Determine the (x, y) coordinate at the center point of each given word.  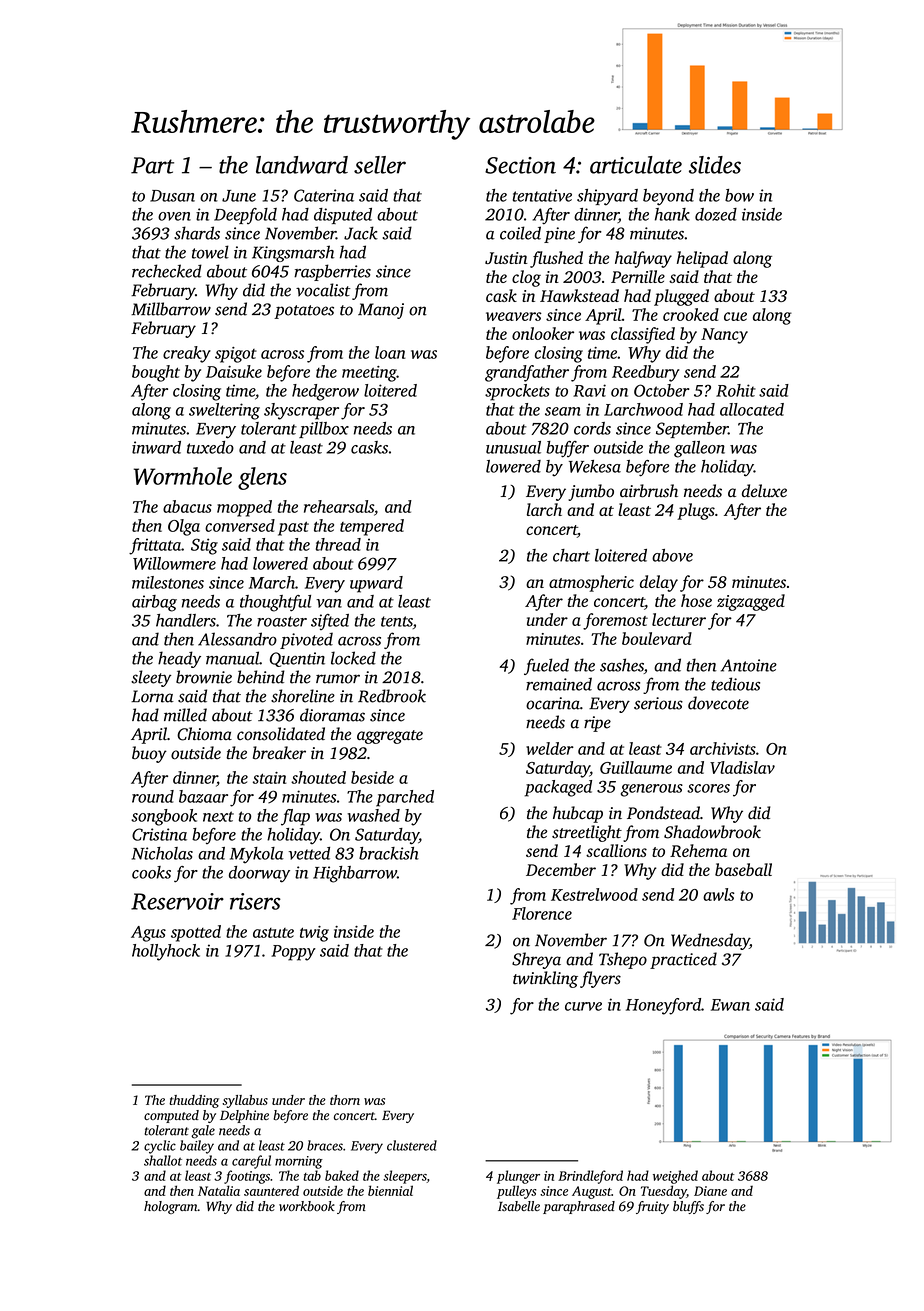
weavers (514, 316)
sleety (151, 678)
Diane (710, 1191)
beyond (668, 197)
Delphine (244, 1116)
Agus (148, 934)
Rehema (698, 850)
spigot (236, 355)
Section (520, 165)
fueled (546, 666)
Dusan (172, 196)
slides (715, 165)
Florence (542, 913)
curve (583, 1006)
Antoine (749, 665)
